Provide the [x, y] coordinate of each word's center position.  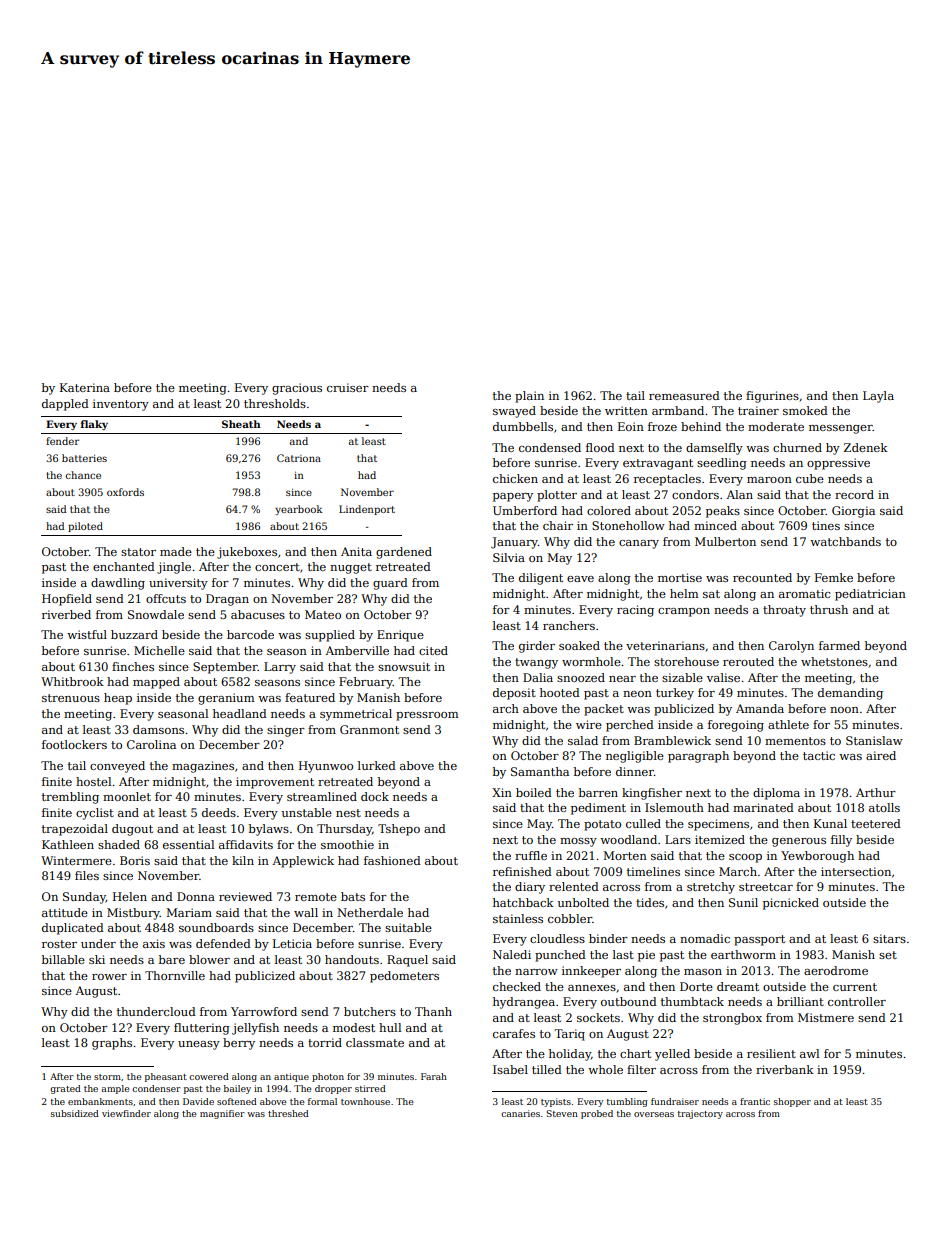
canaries [520, 1113]
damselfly [714, 449]
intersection [856, 871]
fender [62, 441]
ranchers [569, 625]
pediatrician [870, 595]
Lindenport [367, 510]
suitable [408, 927]
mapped [156, 683]
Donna [196, 896]
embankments [100, 1101]
